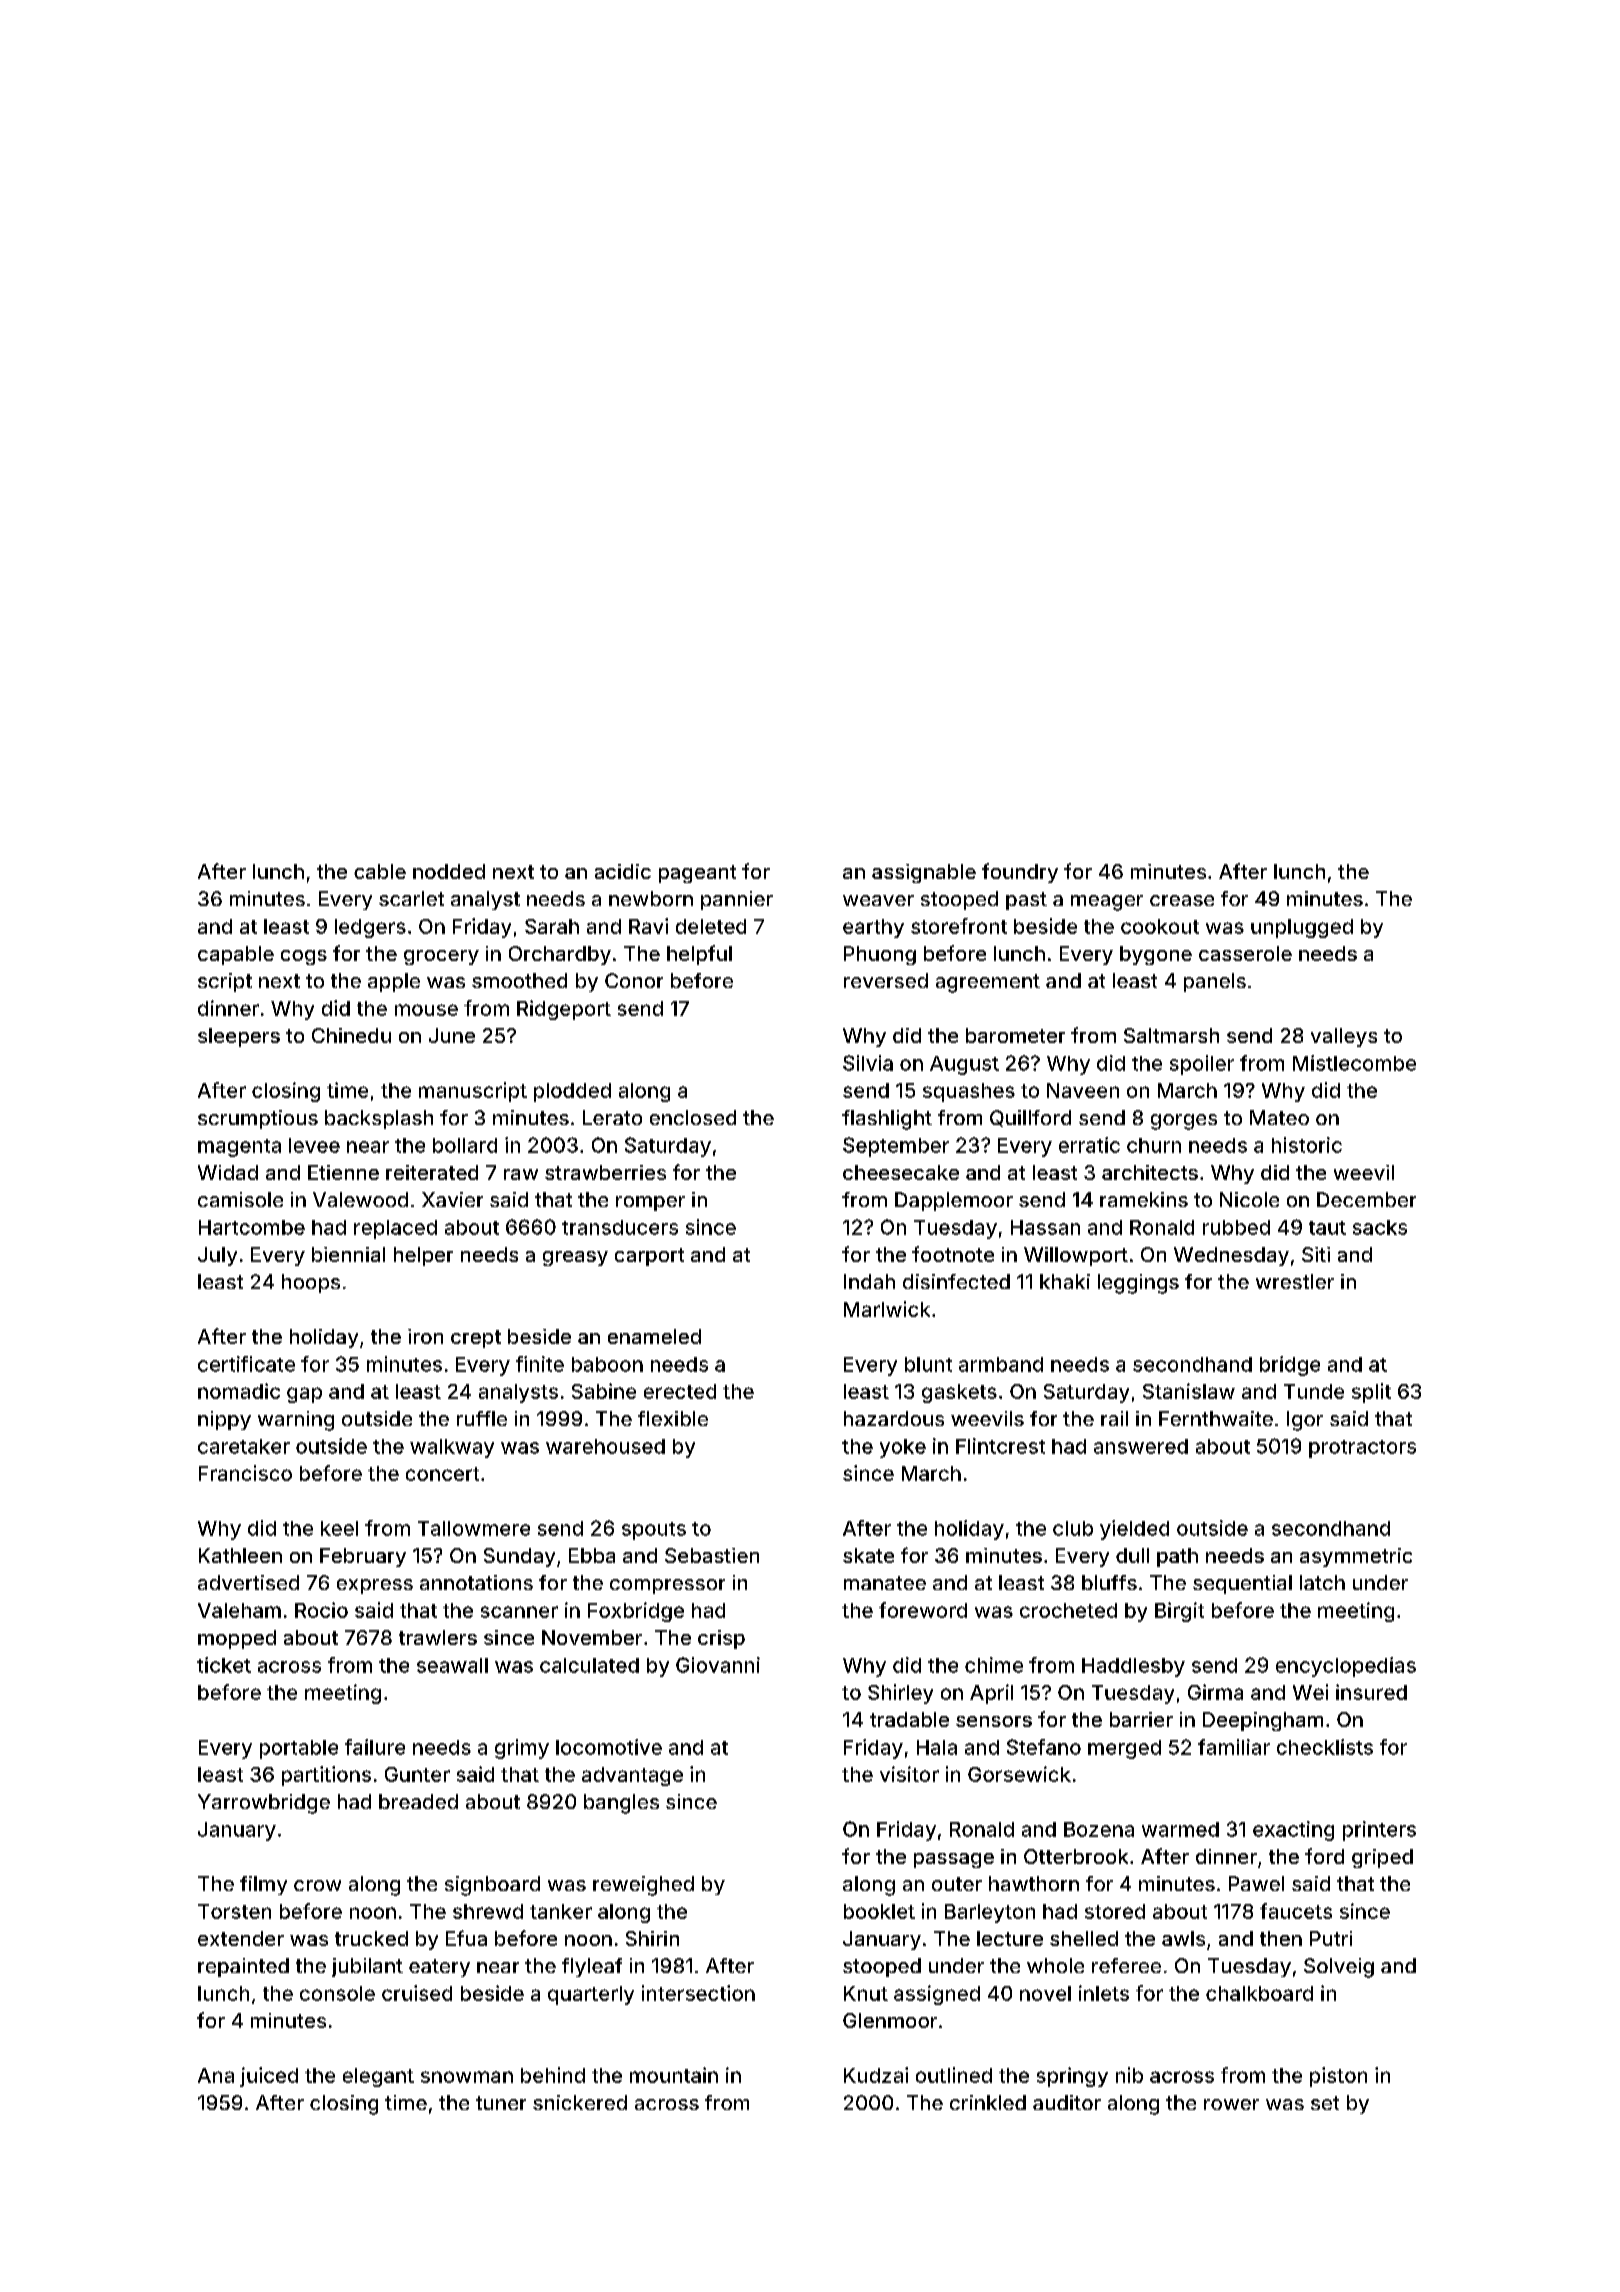 The width and height of the document is (1620, 2292). What do you see at coordinates (269, 2077) in the document?
I see `juiced` at bounding box center [269, 2077].
